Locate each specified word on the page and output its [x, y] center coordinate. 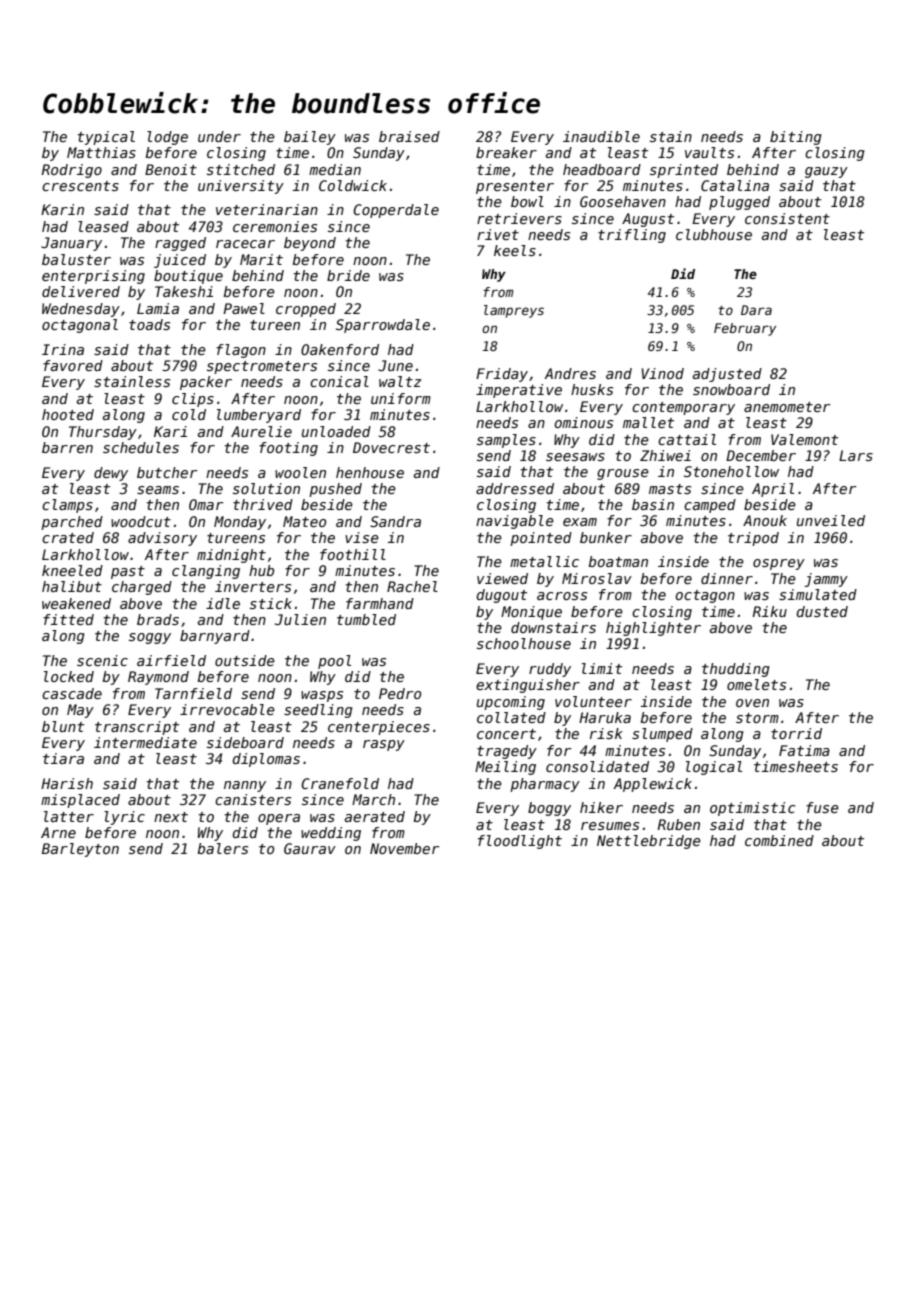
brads [158, 619]
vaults [709, 152]
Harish [67, 783]
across [562, 596]
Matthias [101, 152]
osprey [779, 564]
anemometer [787, 407]
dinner [727, 578]
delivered [81, 291]
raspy [384, 745]
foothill [353, 554]
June [395, 365]
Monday [240, 523]
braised [409, 136]
